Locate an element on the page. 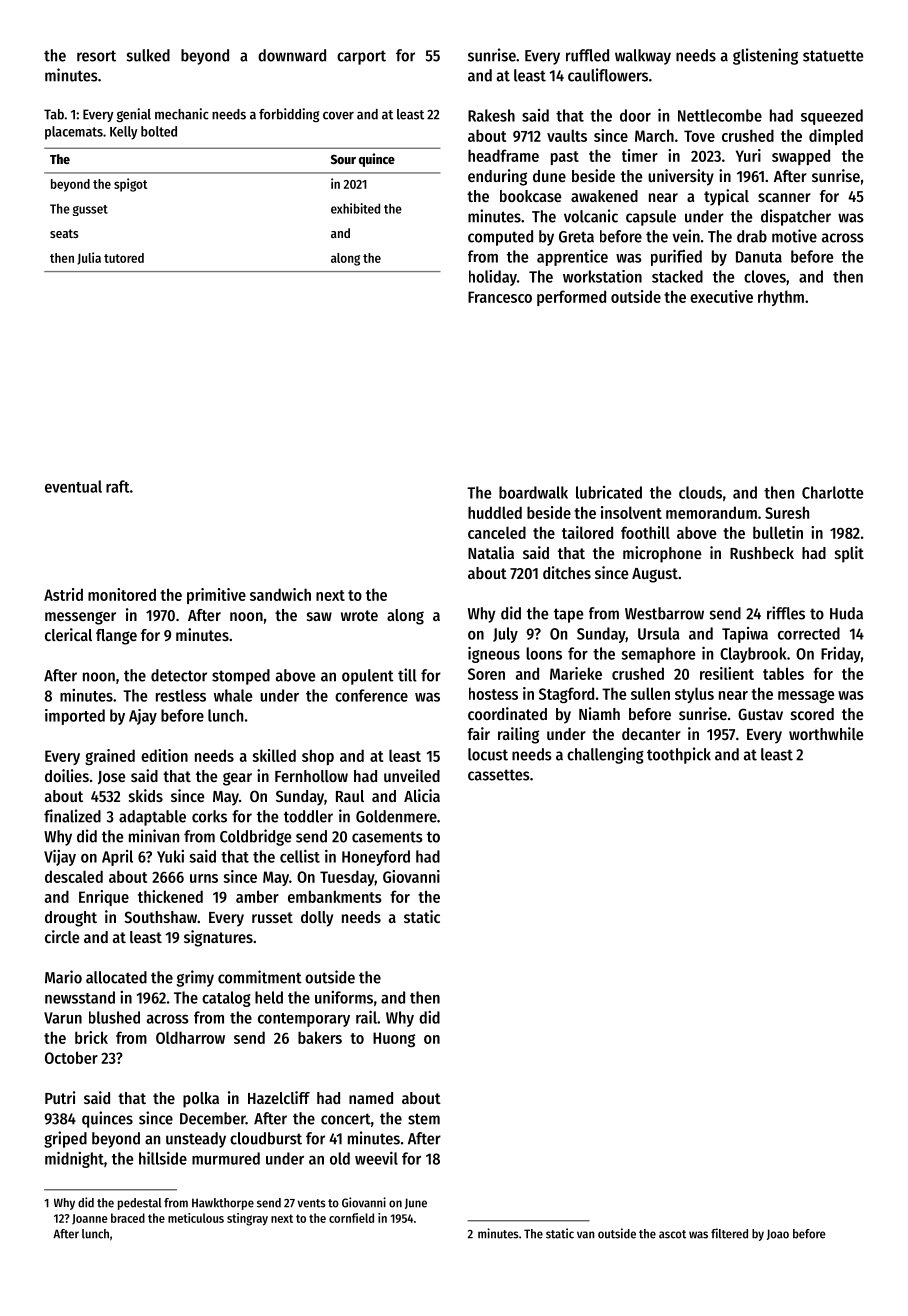  ruffled is located at coordinates (587, 55).
